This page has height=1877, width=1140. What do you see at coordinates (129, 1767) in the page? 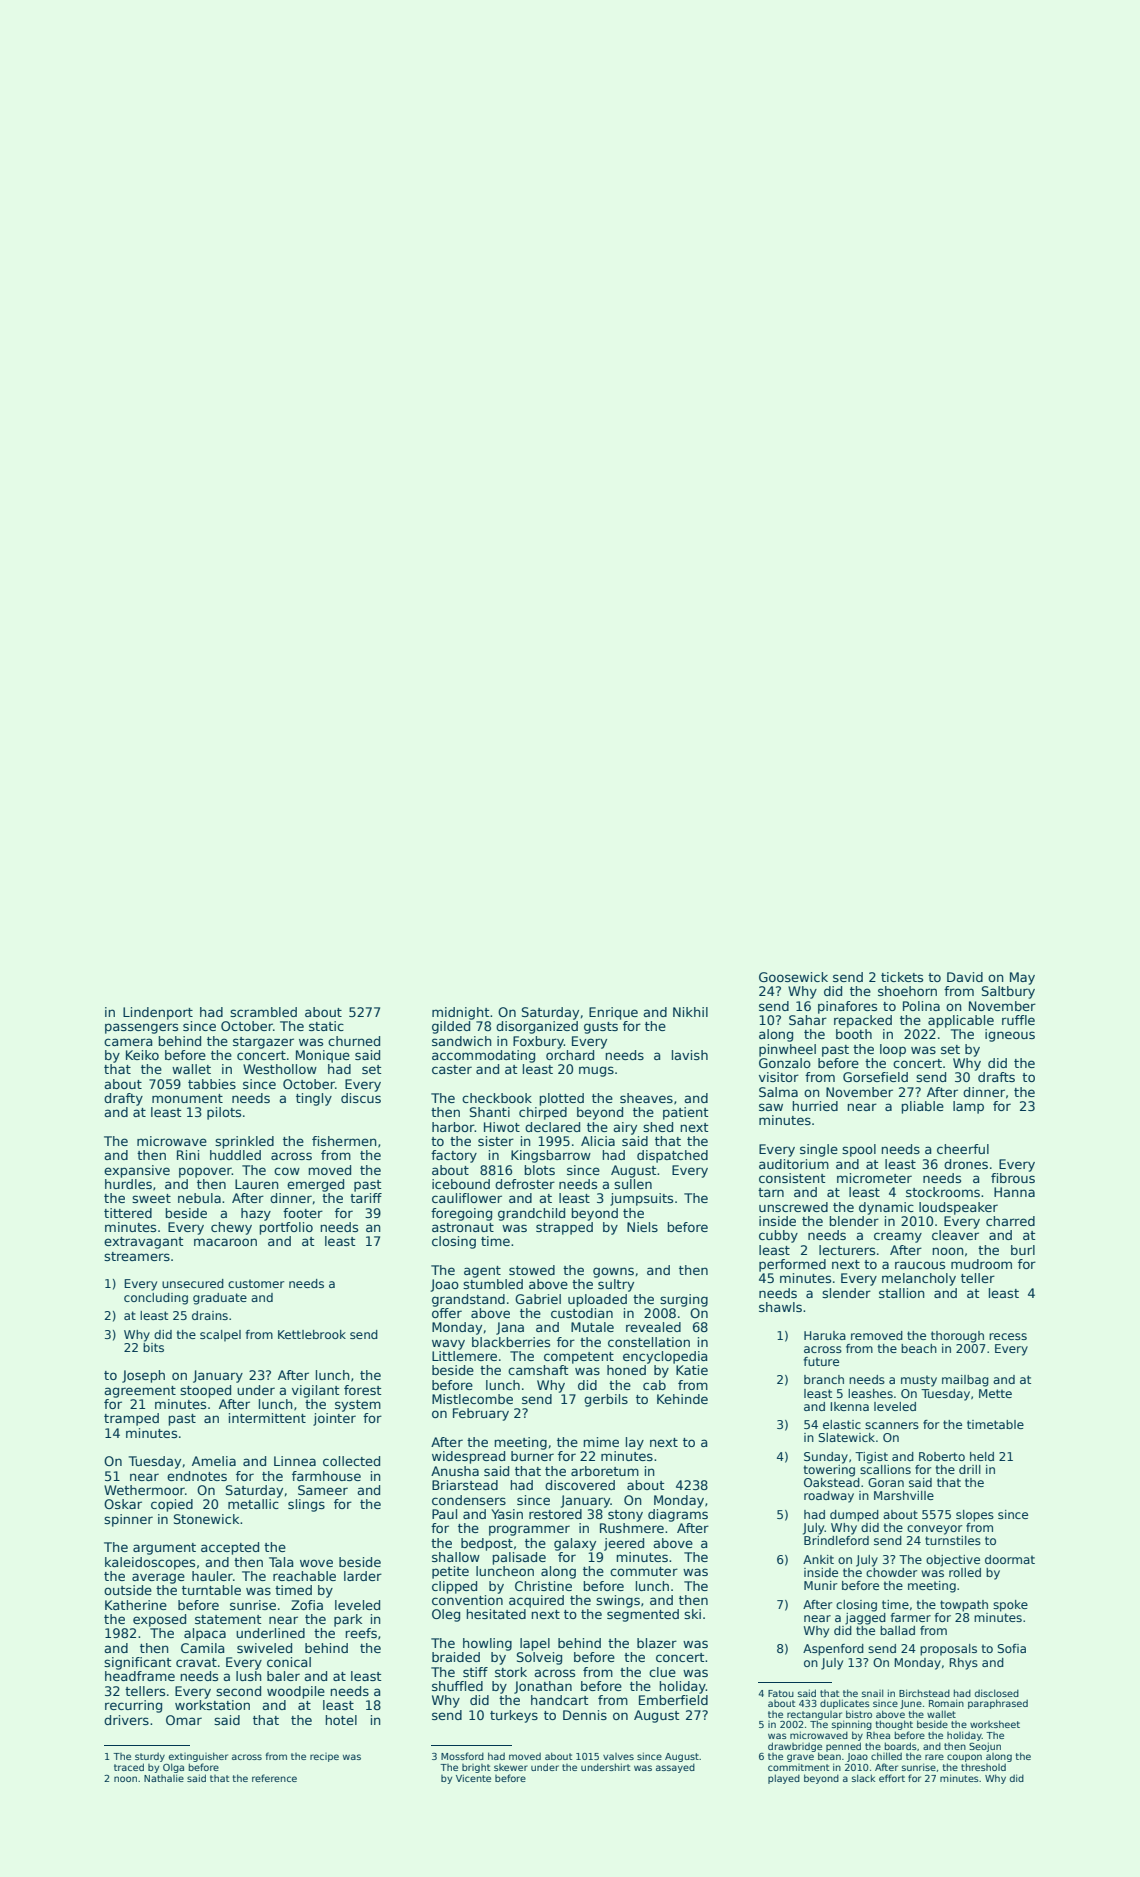
I see `traced` at bounding box center [129, 1767].
